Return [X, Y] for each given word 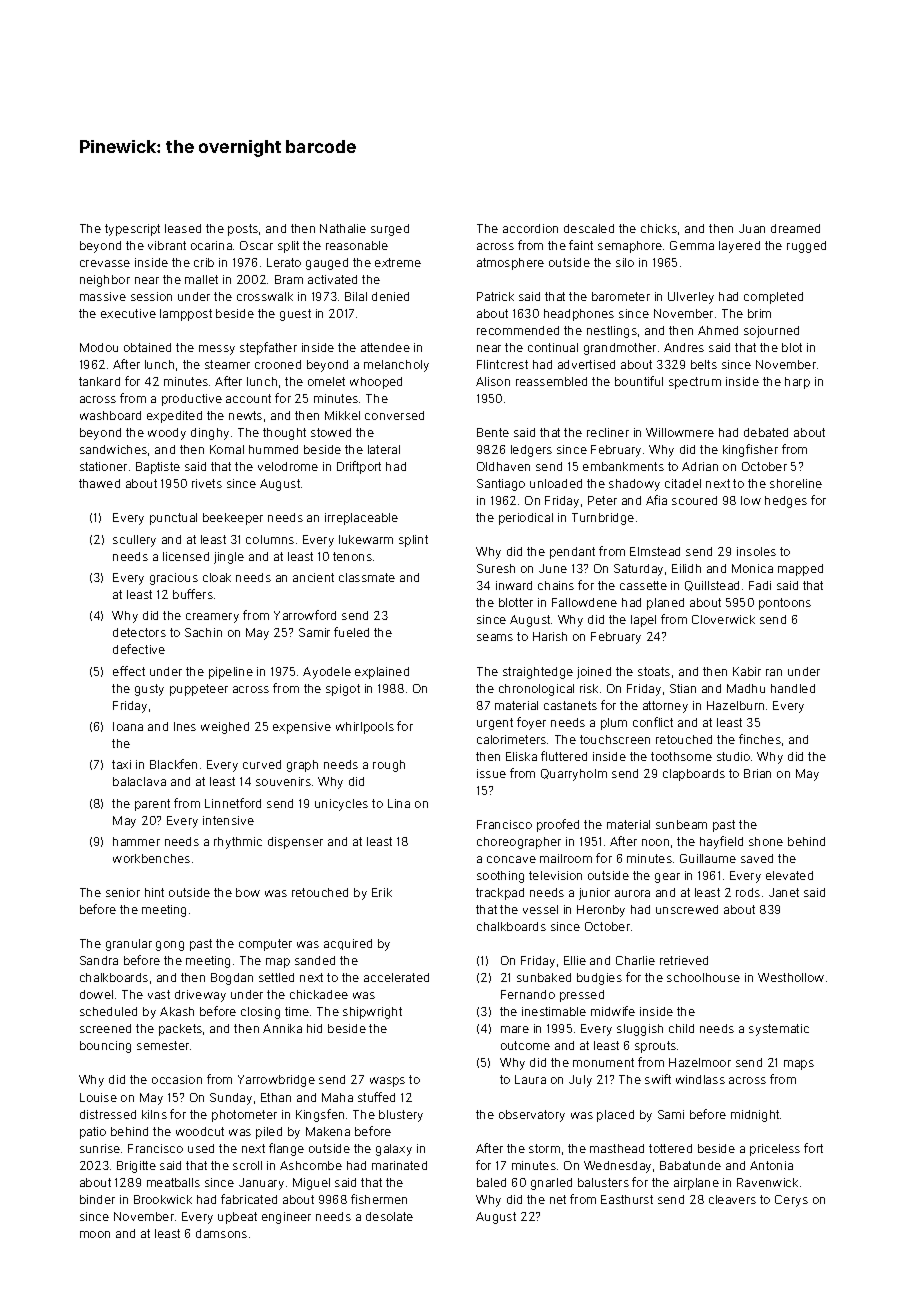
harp [797, 383]
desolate [389, 1216]
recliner [608, 432]
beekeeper [233, 519]
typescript [132, 230]
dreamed [795, 228]
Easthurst [627, 1199]
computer [265, 945]
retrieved [684, 960]
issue [491, 773]
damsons [221, 1233]
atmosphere [510, 264]
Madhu [746, 688]
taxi [121, 764]
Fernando [528, 994]
